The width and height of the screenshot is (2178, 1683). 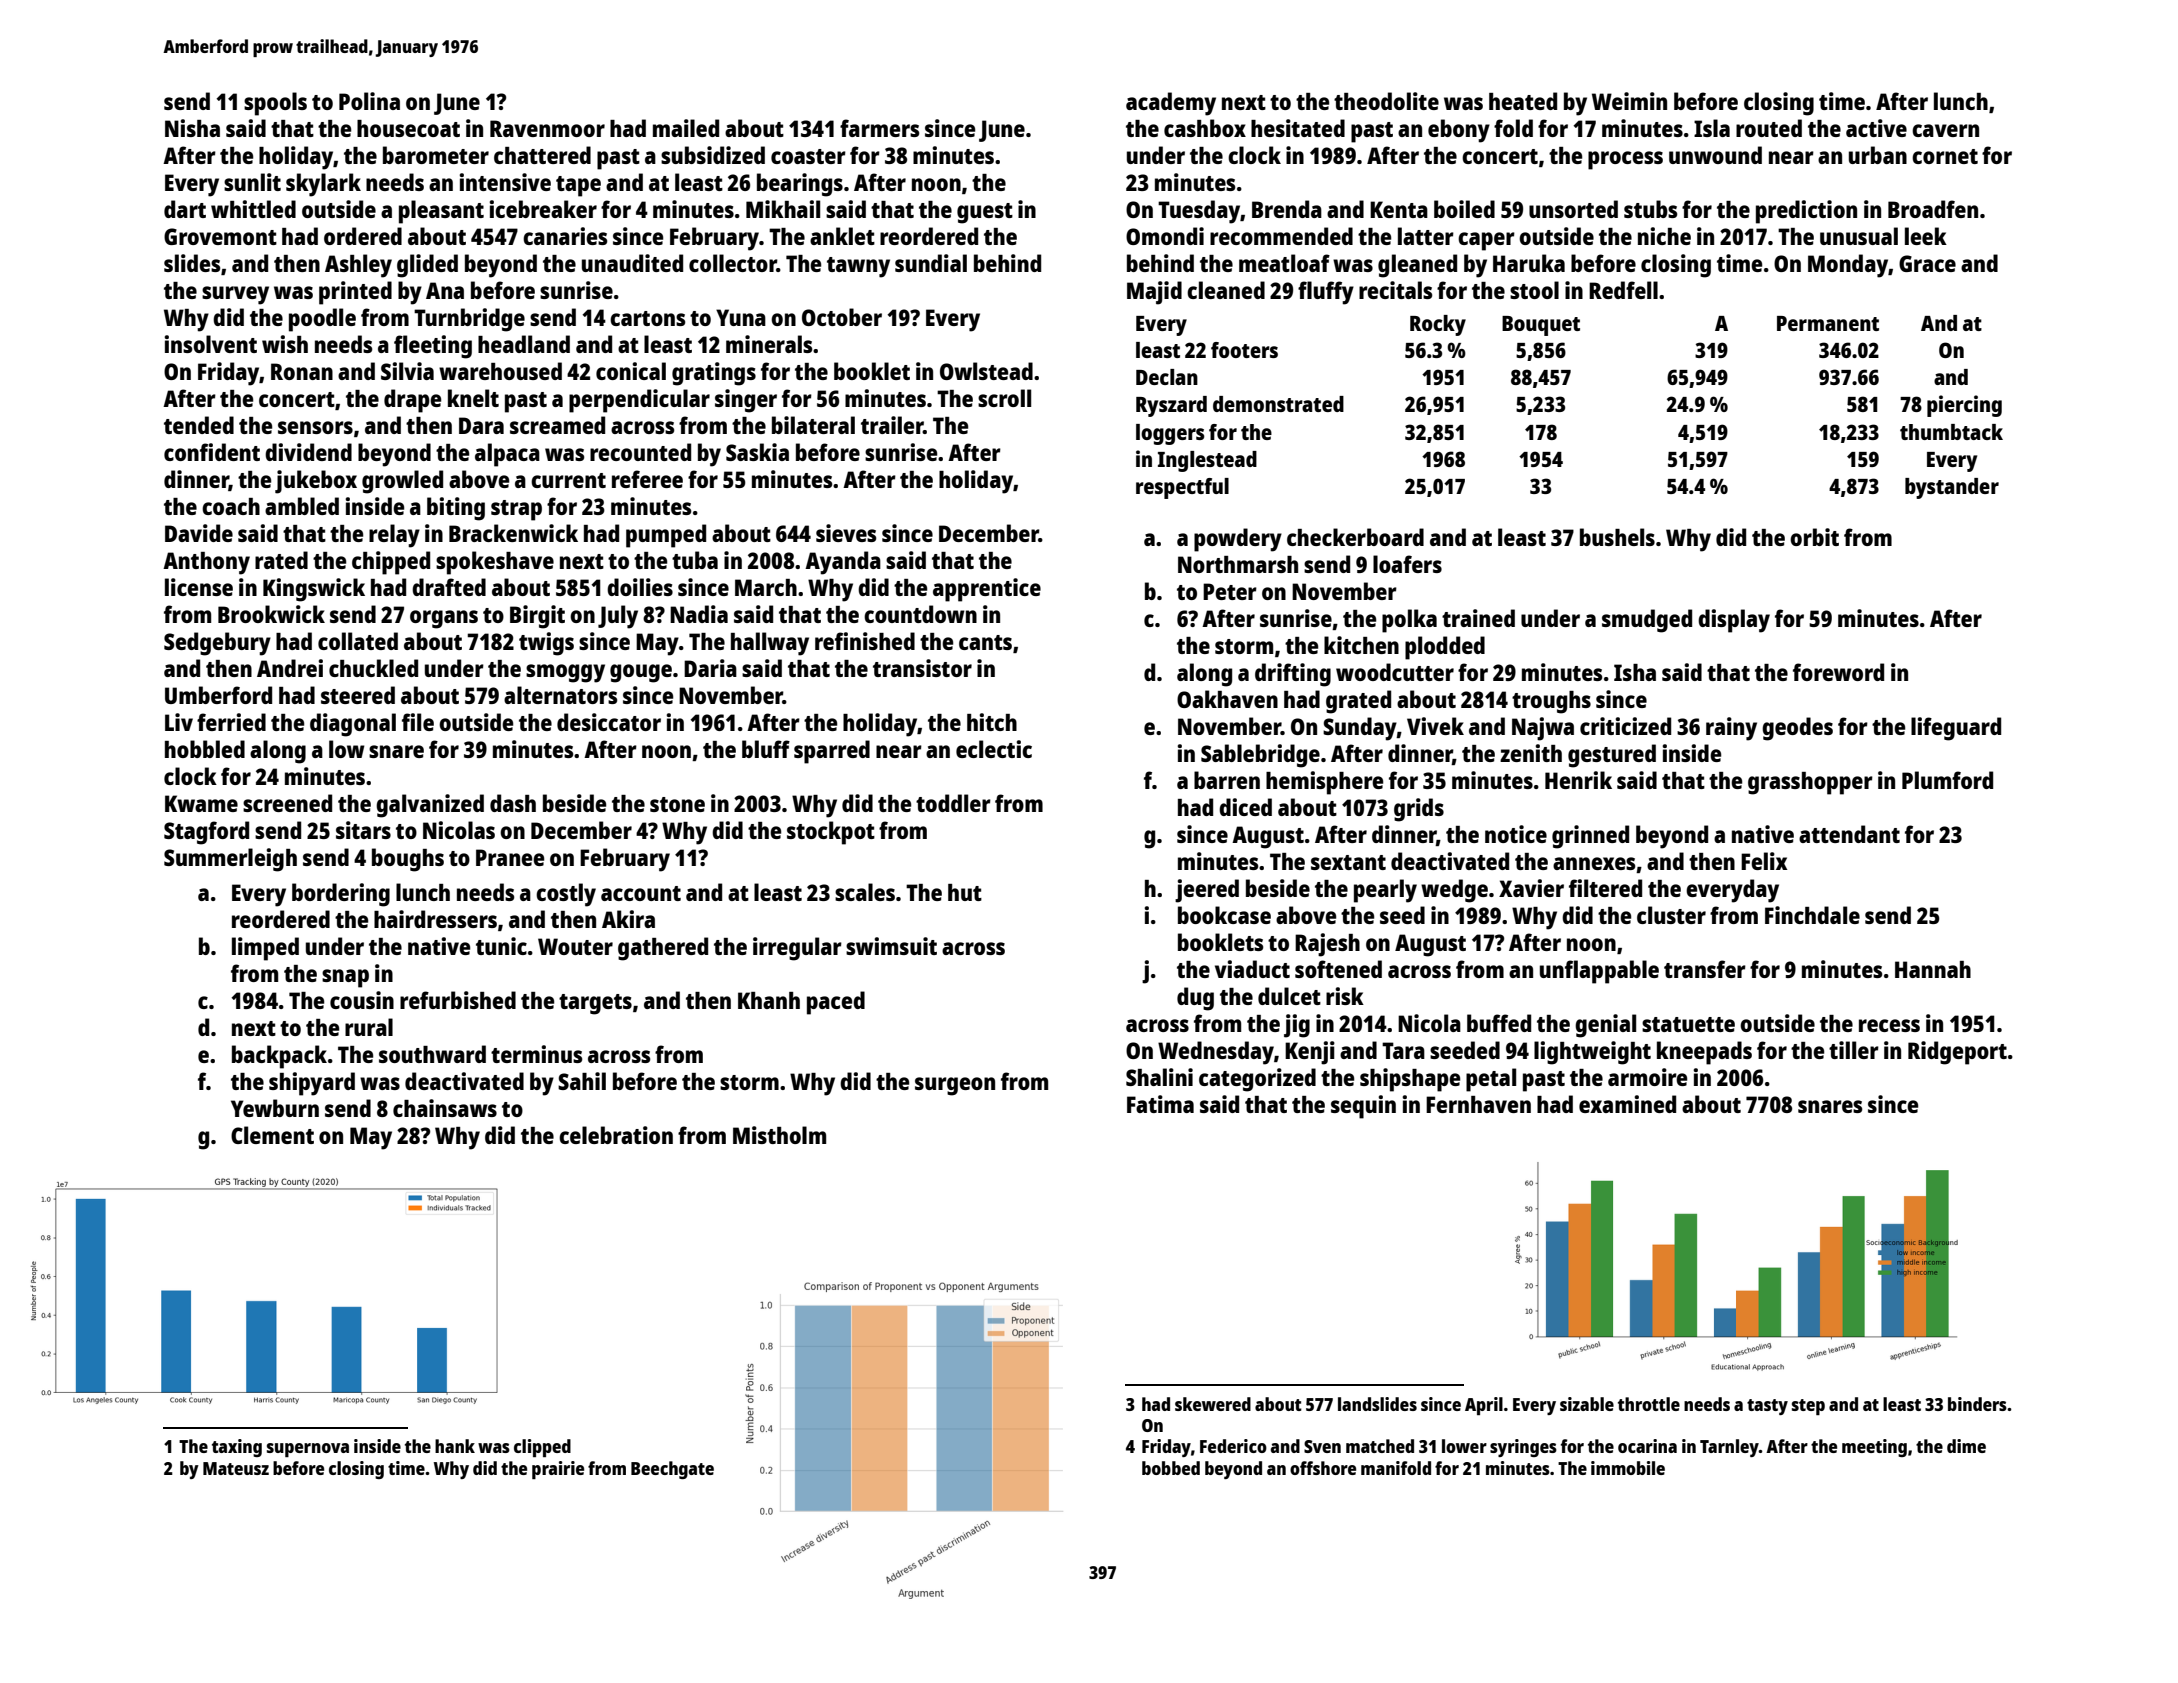 What do you see at coordinates (1838, 672) in the screenshot?
I see `foreword` at bounding box center [1838, 672].
